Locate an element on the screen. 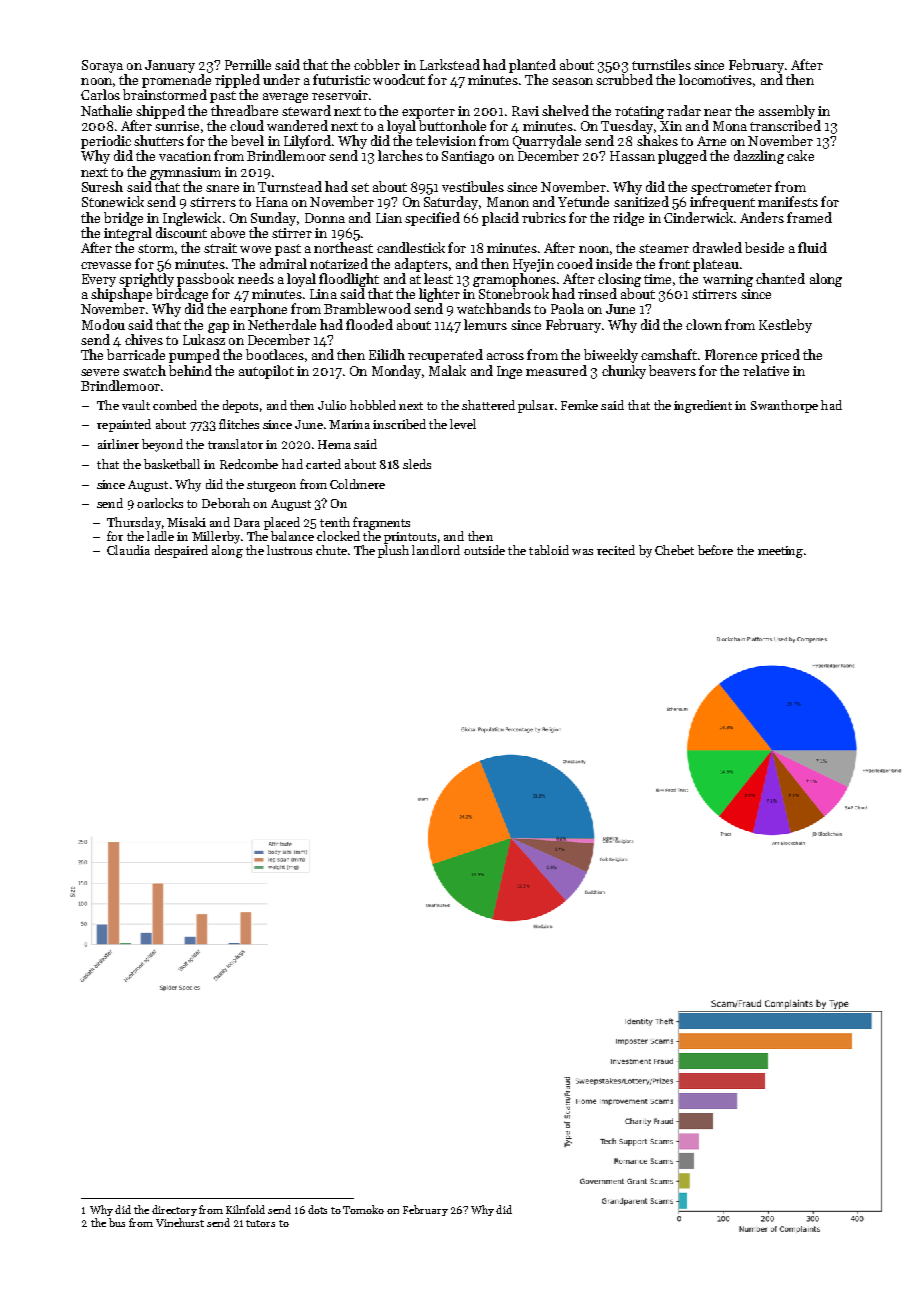 The height and width of the screenshot is (1314, 924). directory is located at coordinates (174, 1210).
